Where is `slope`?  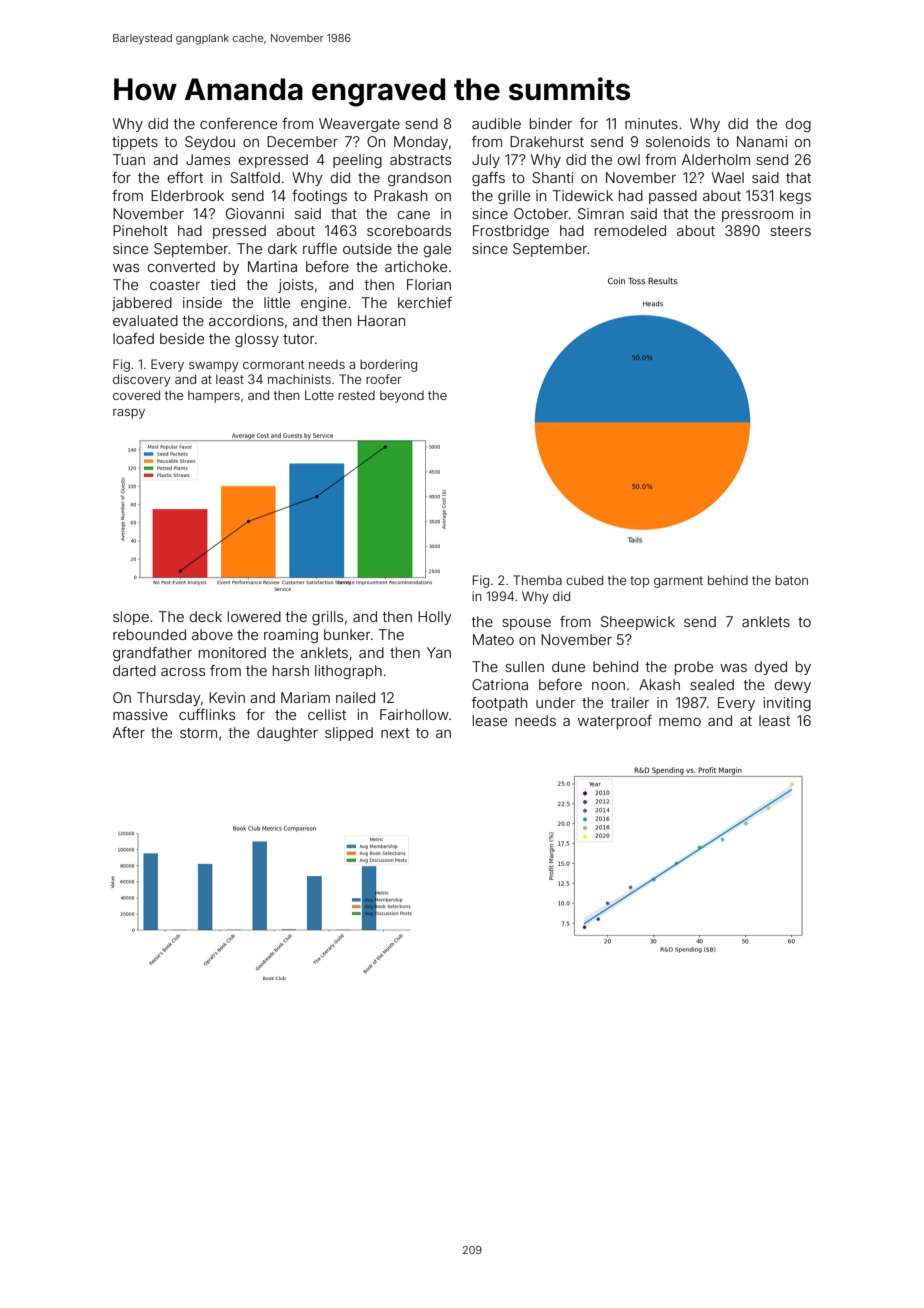 slope is located at coordinates (131, 618).
